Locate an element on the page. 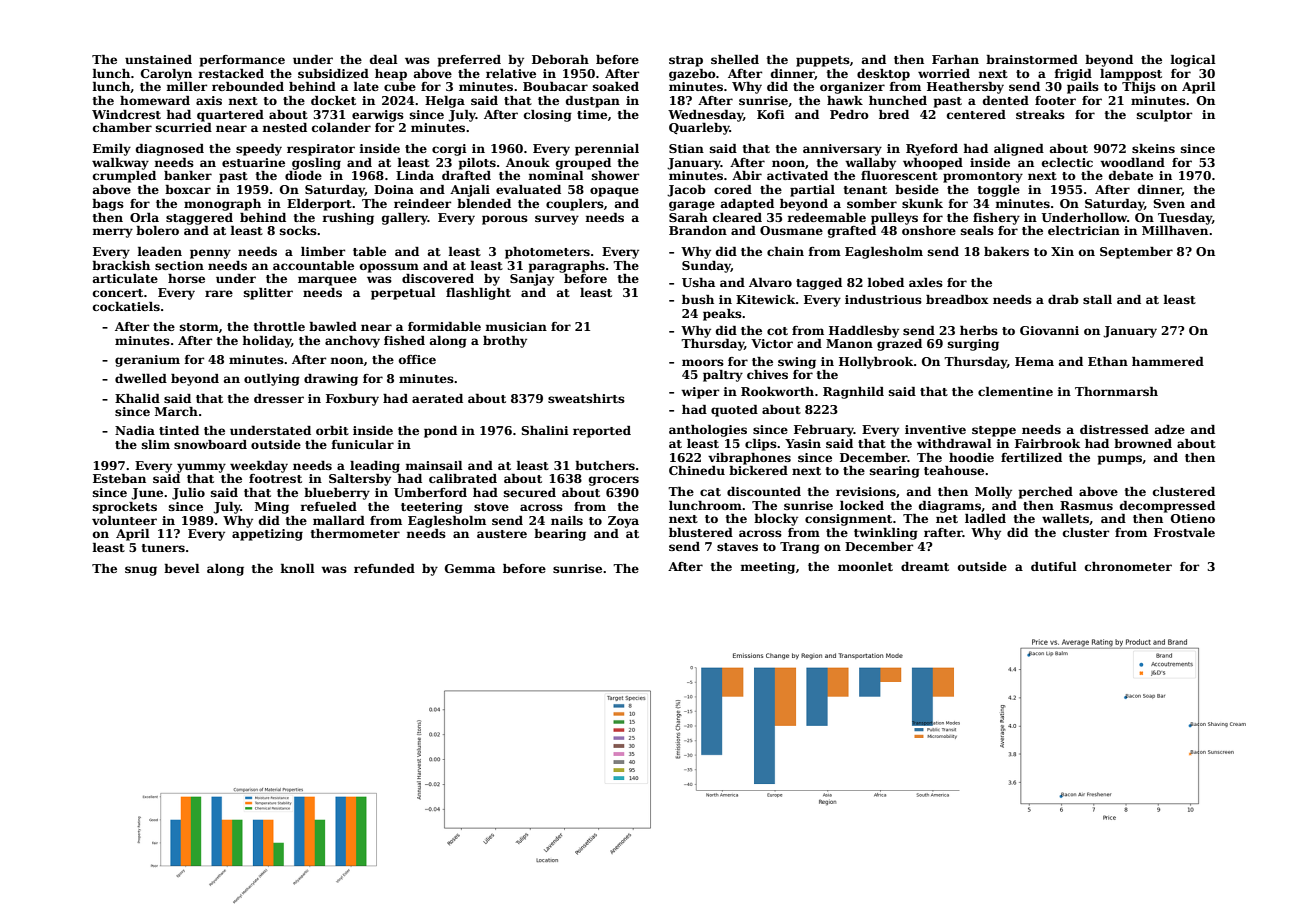 The width and height of the page is (1308, 924). Carolyn is located at coordinates (166, 75).
